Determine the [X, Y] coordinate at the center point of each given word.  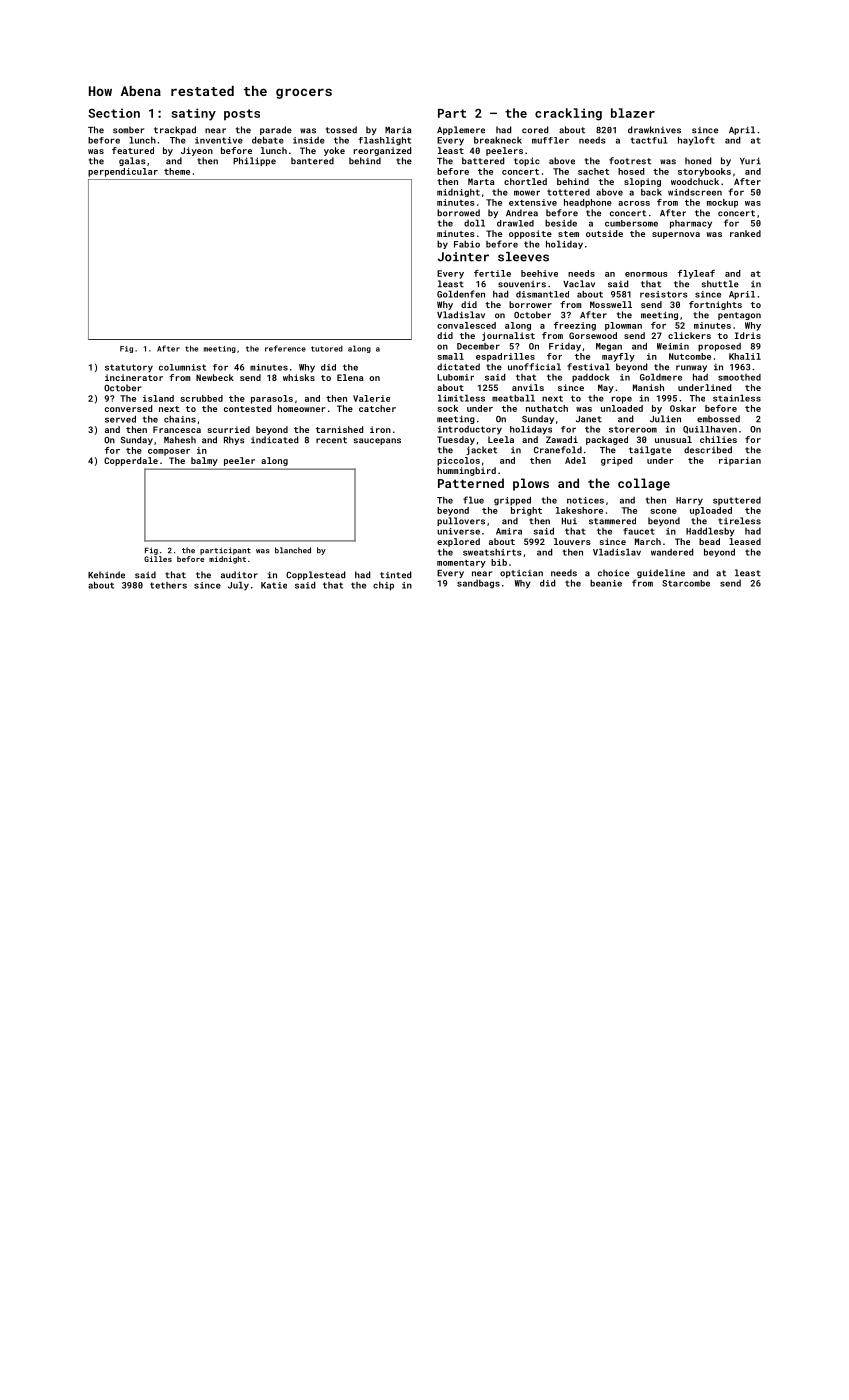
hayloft [696, 141]
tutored [327, 349]
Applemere [461, 130]
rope [622, 400]
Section [114, 113]
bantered [312, 161]
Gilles [158, 559]
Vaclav [579, 284]
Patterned [471, 483]
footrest [630, 161]
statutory [129, 368]
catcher [377, 408]
